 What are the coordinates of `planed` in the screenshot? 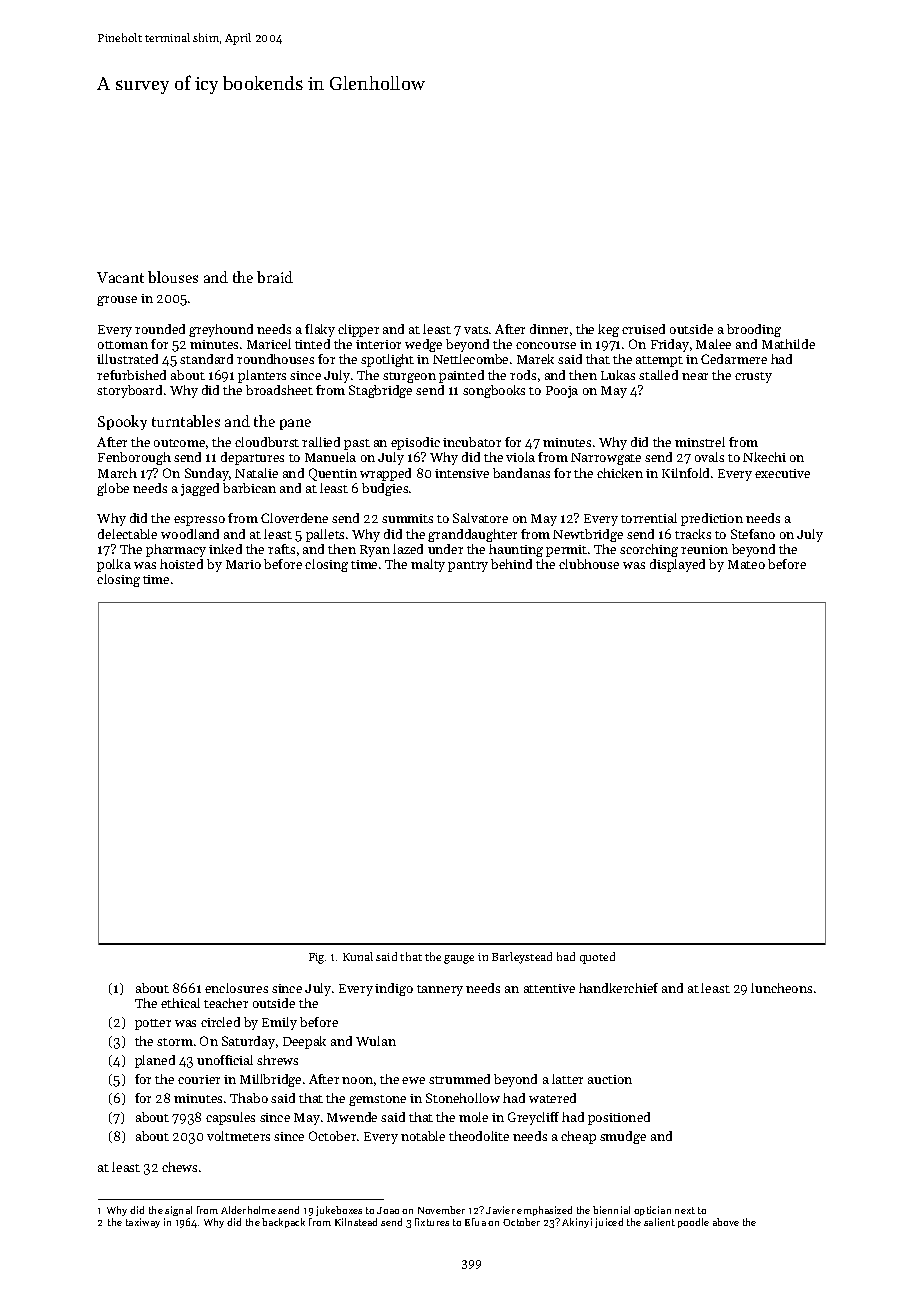 It's located at (155, 1061).
